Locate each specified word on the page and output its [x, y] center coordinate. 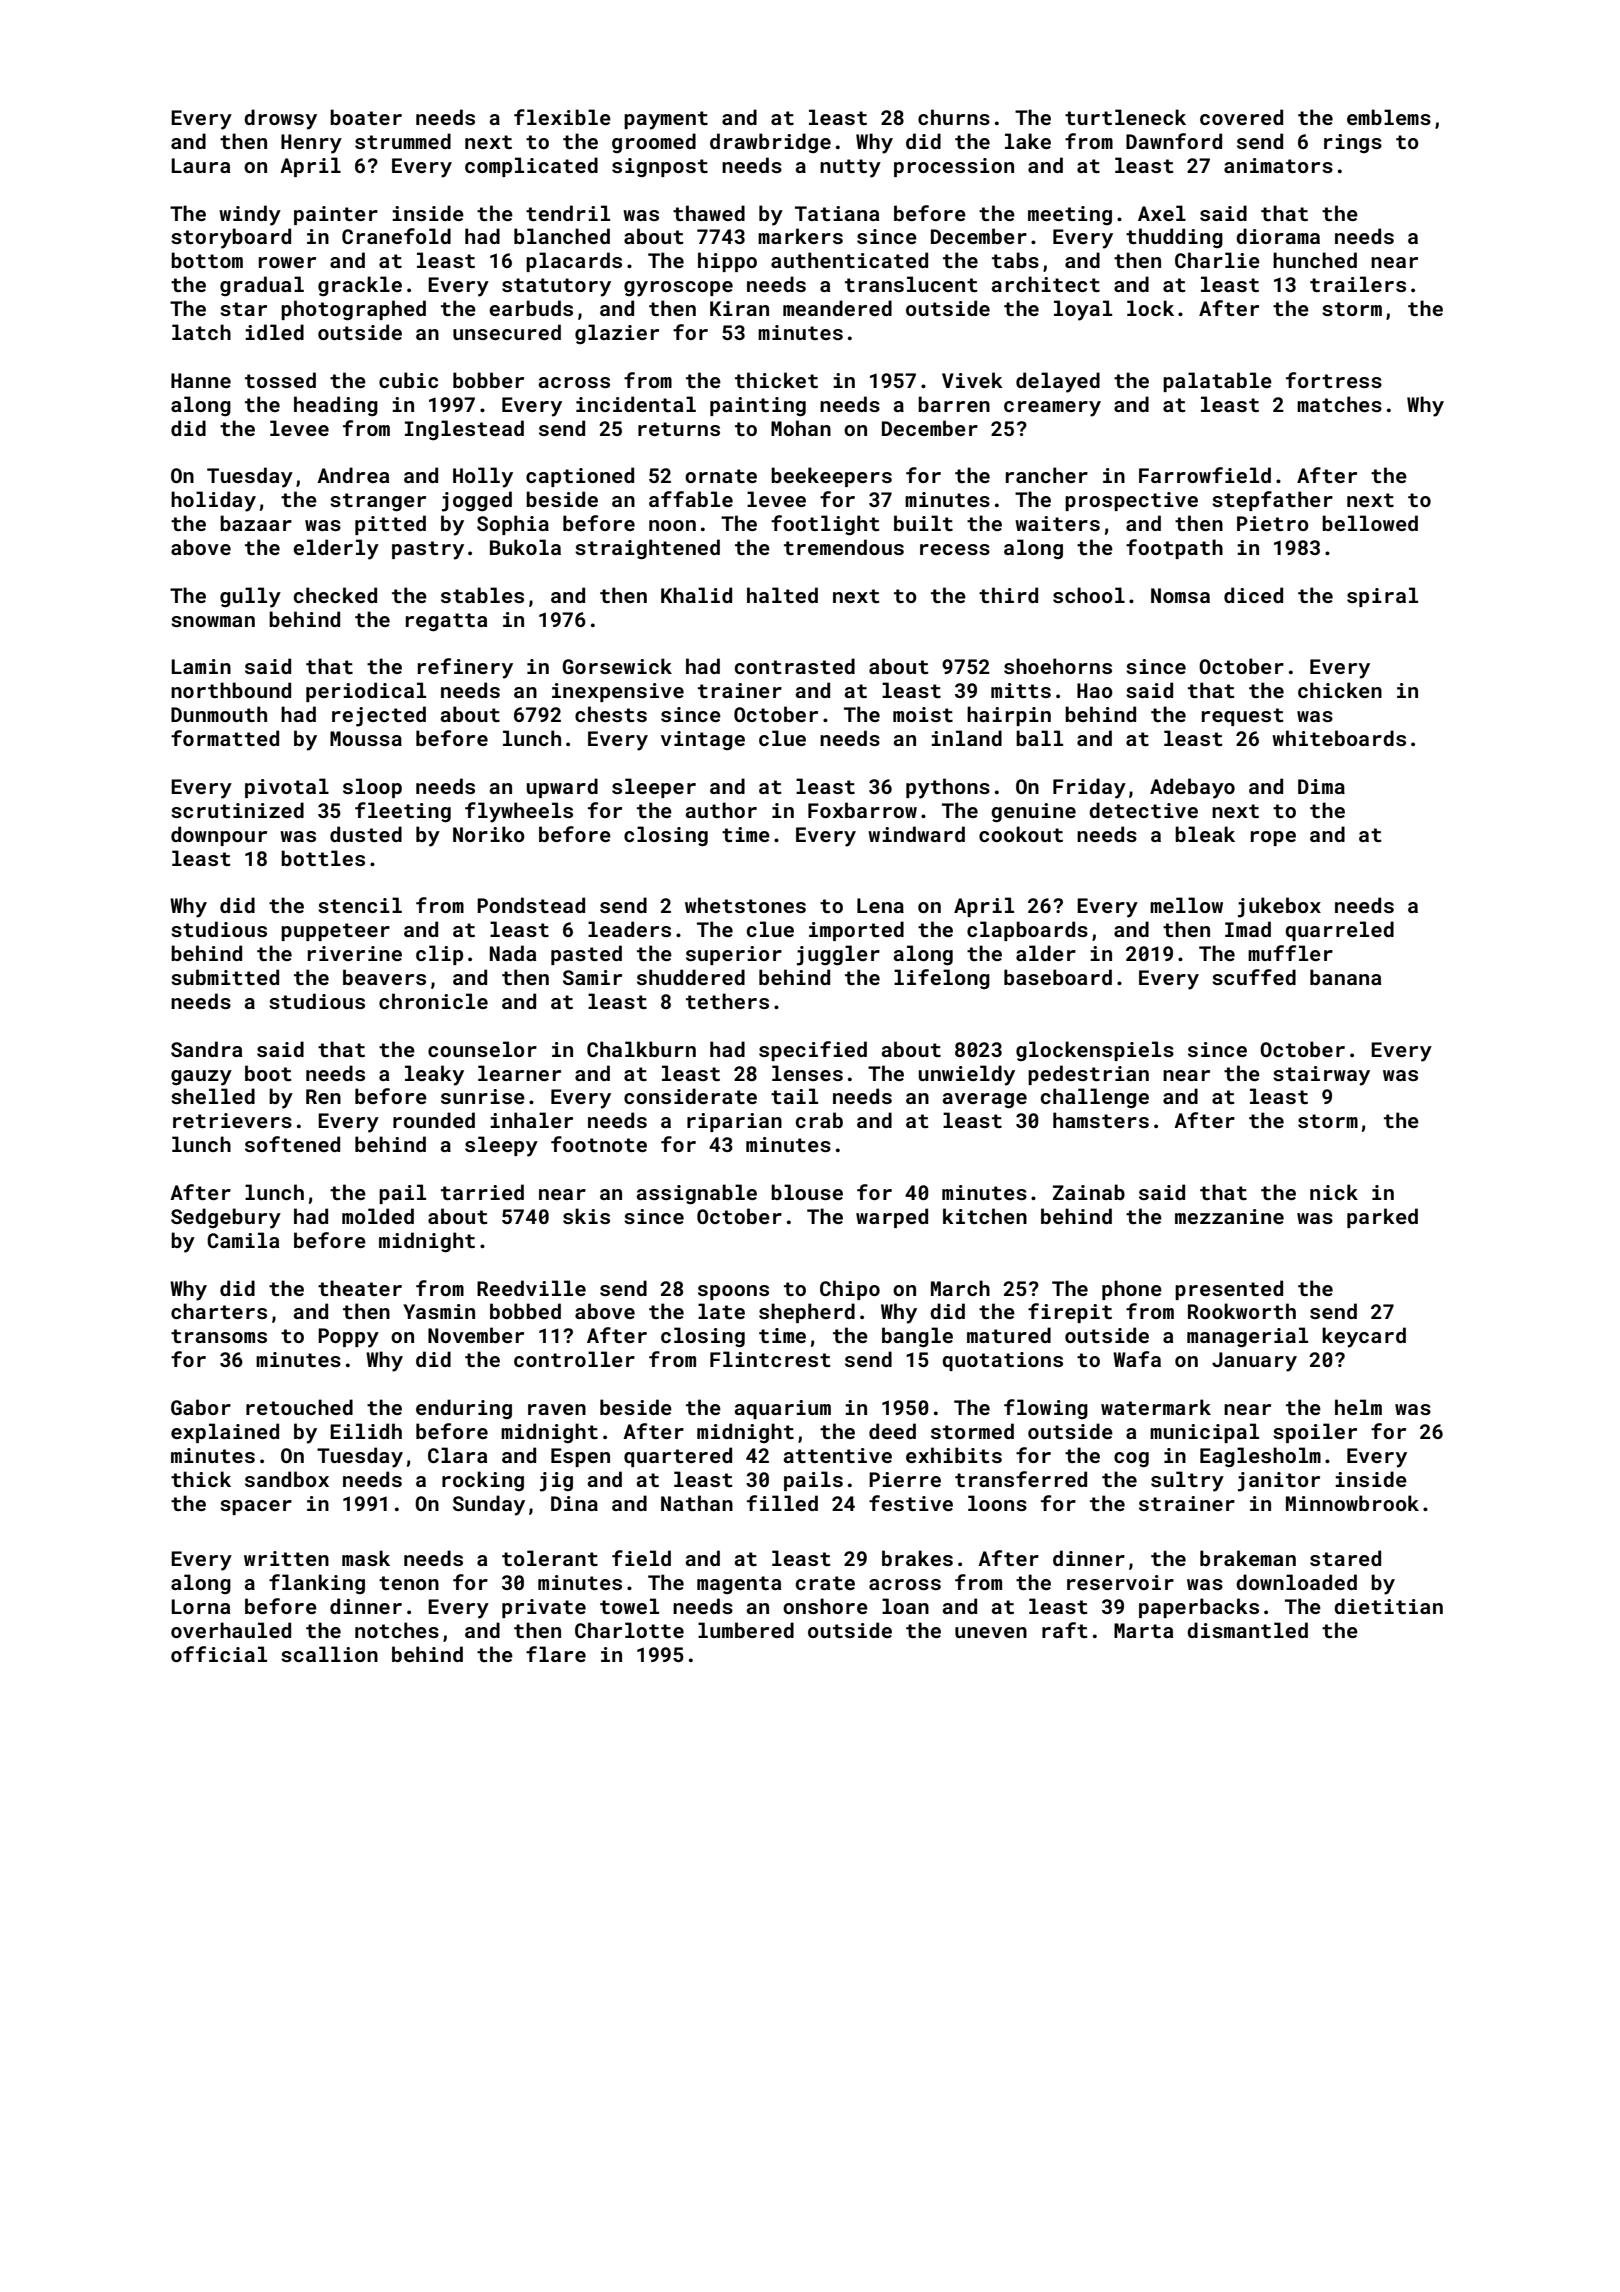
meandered [837, 308]
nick [1334, 1192]
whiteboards [1339, 738]
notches [397, 1630]
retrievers [232, 1120]
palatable [1217, 382]
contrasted [795, 666]
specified [813, 1051]
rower [287, 262]
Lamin [201, 666]
